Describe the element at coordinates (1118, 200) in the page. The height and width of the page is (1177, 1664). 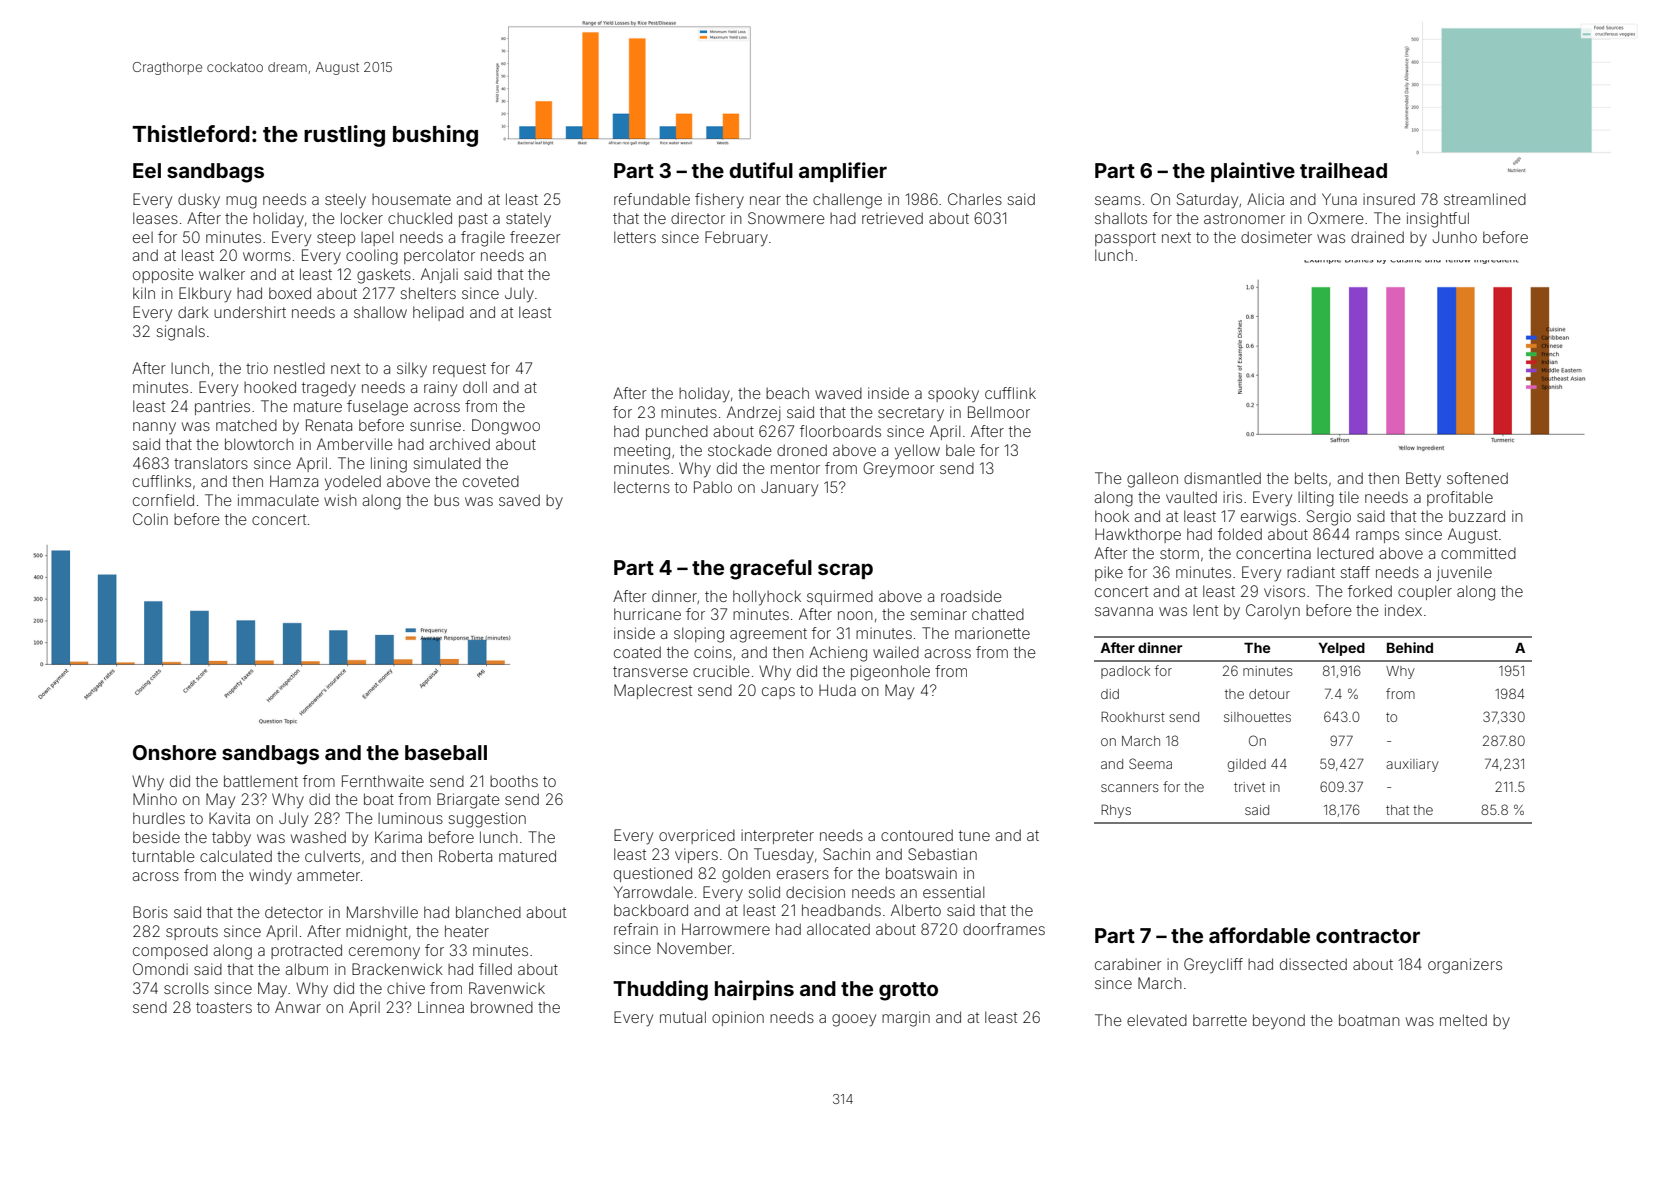
I see `seams` at that location.
